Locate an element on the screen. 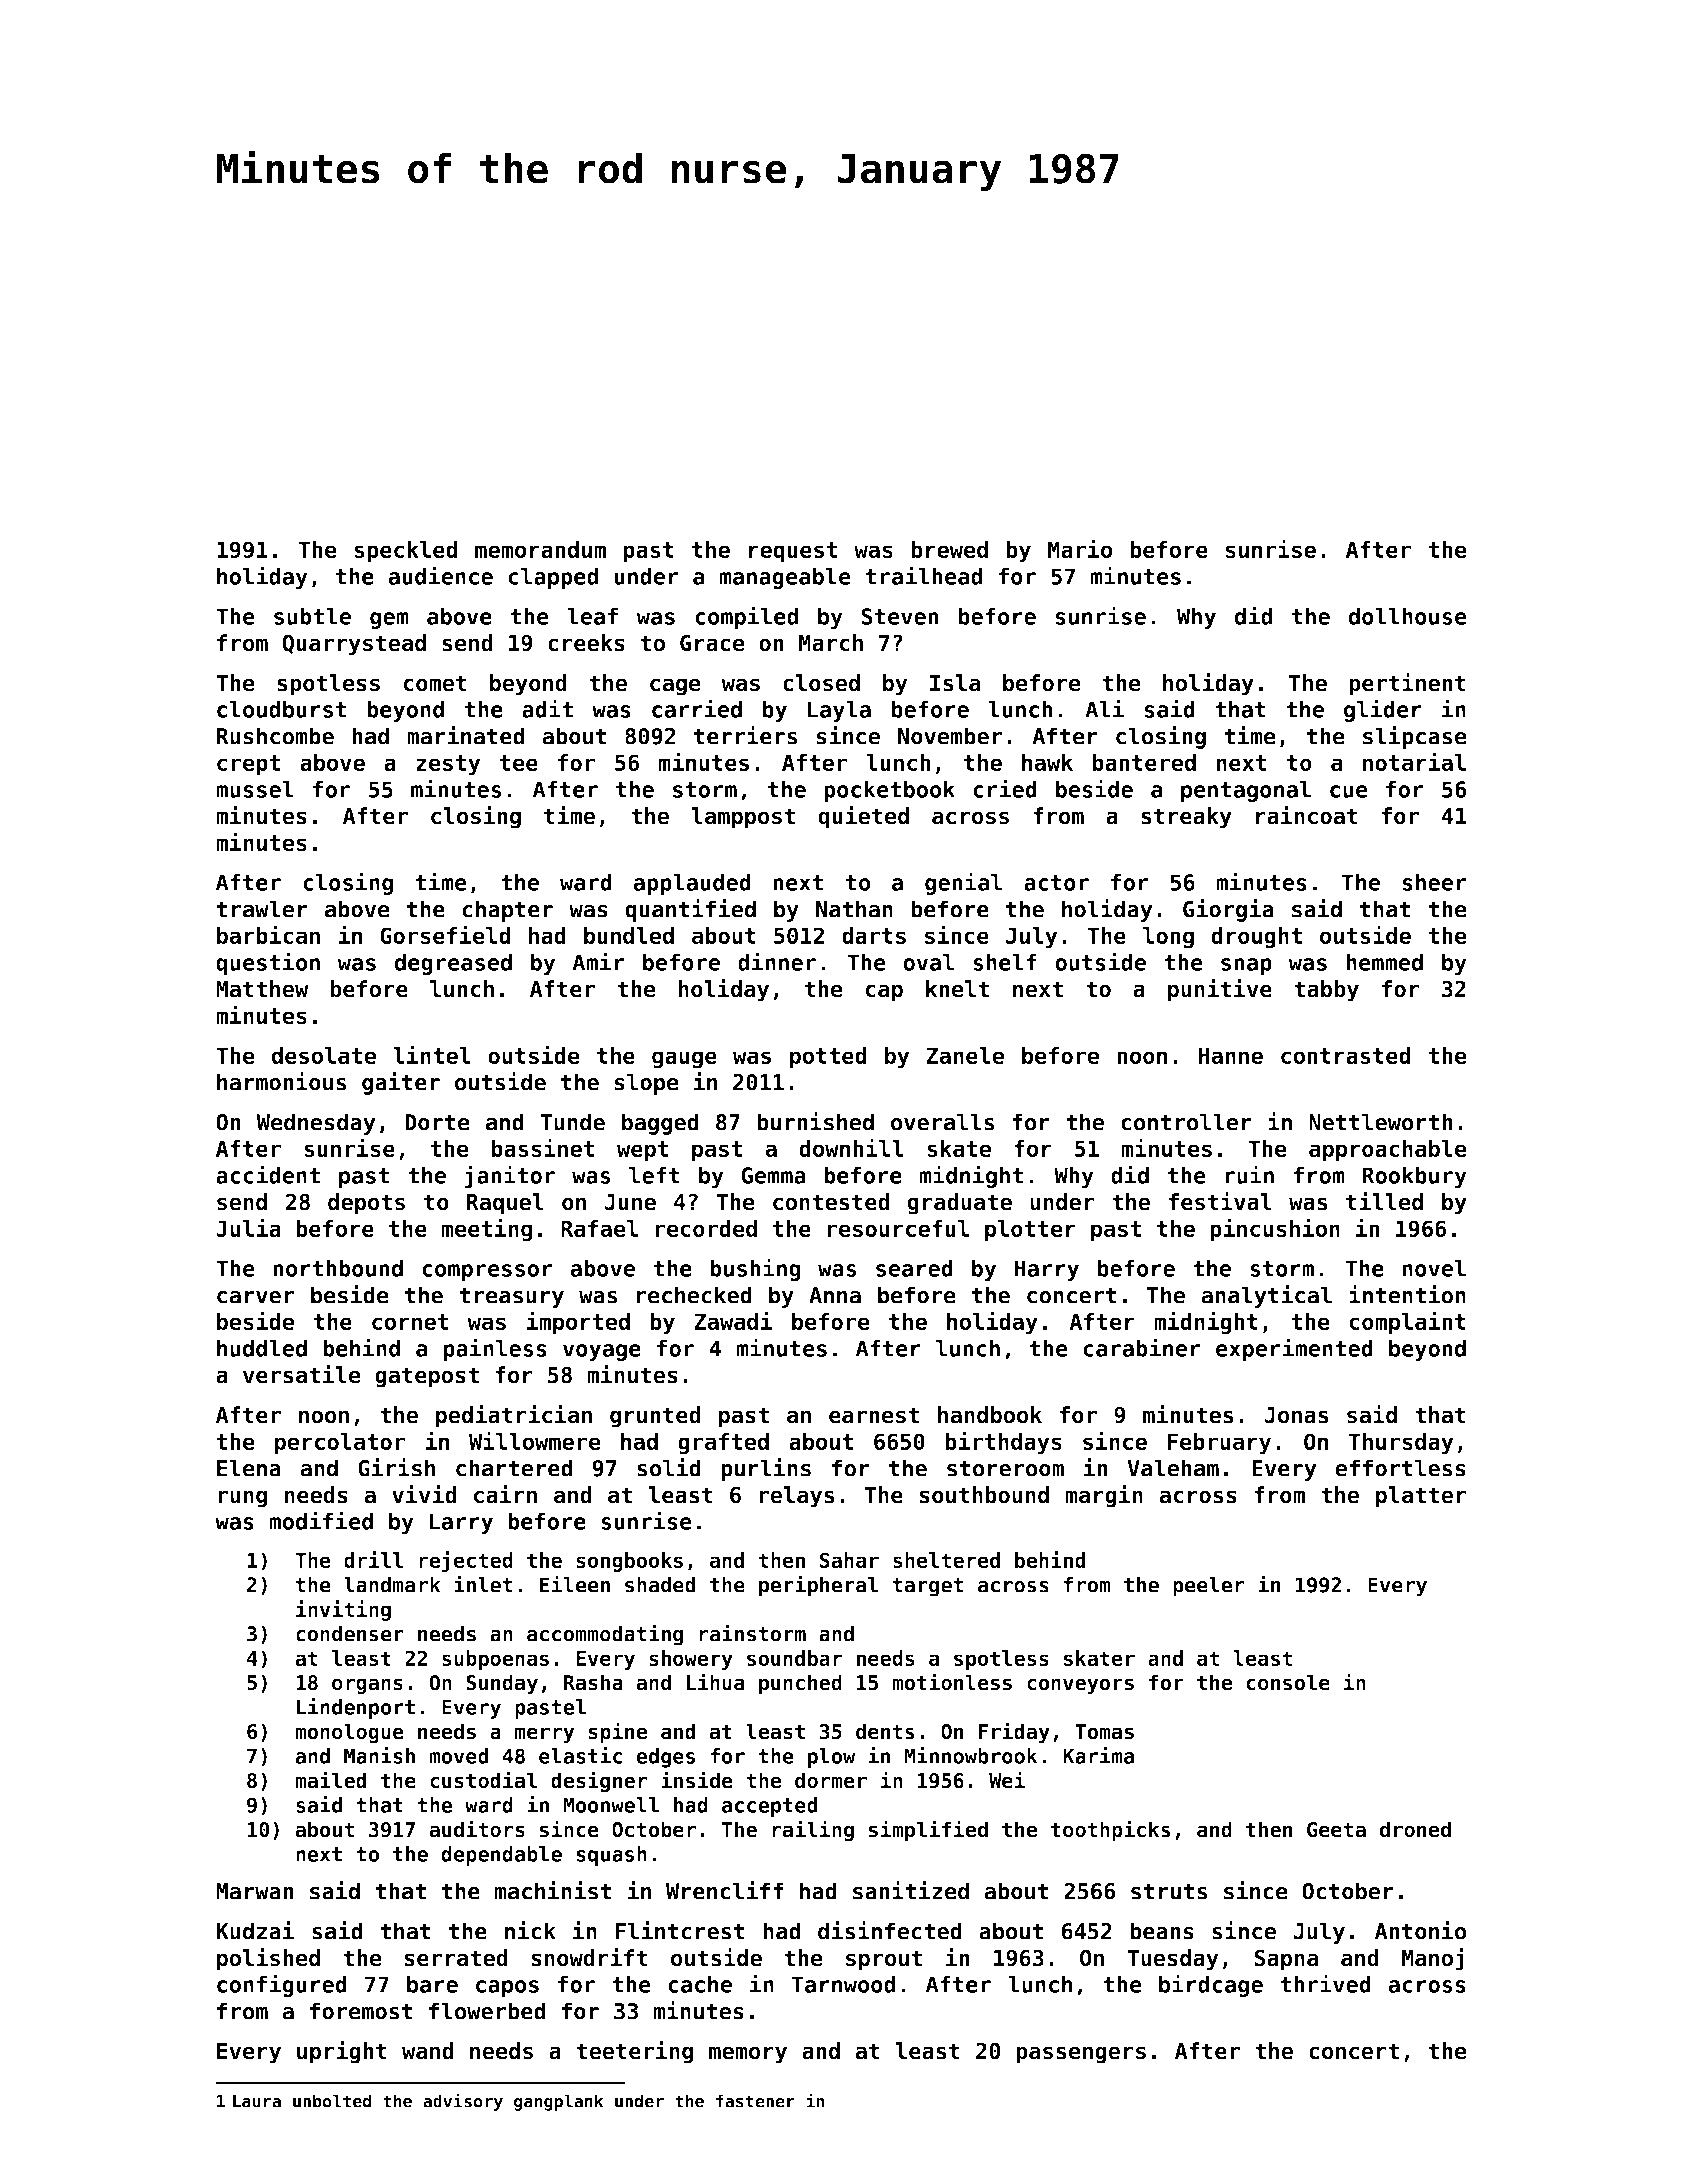 The width and height of the screenshot is (1683, 2178). memorandum is located at coordinates (540, 549).
